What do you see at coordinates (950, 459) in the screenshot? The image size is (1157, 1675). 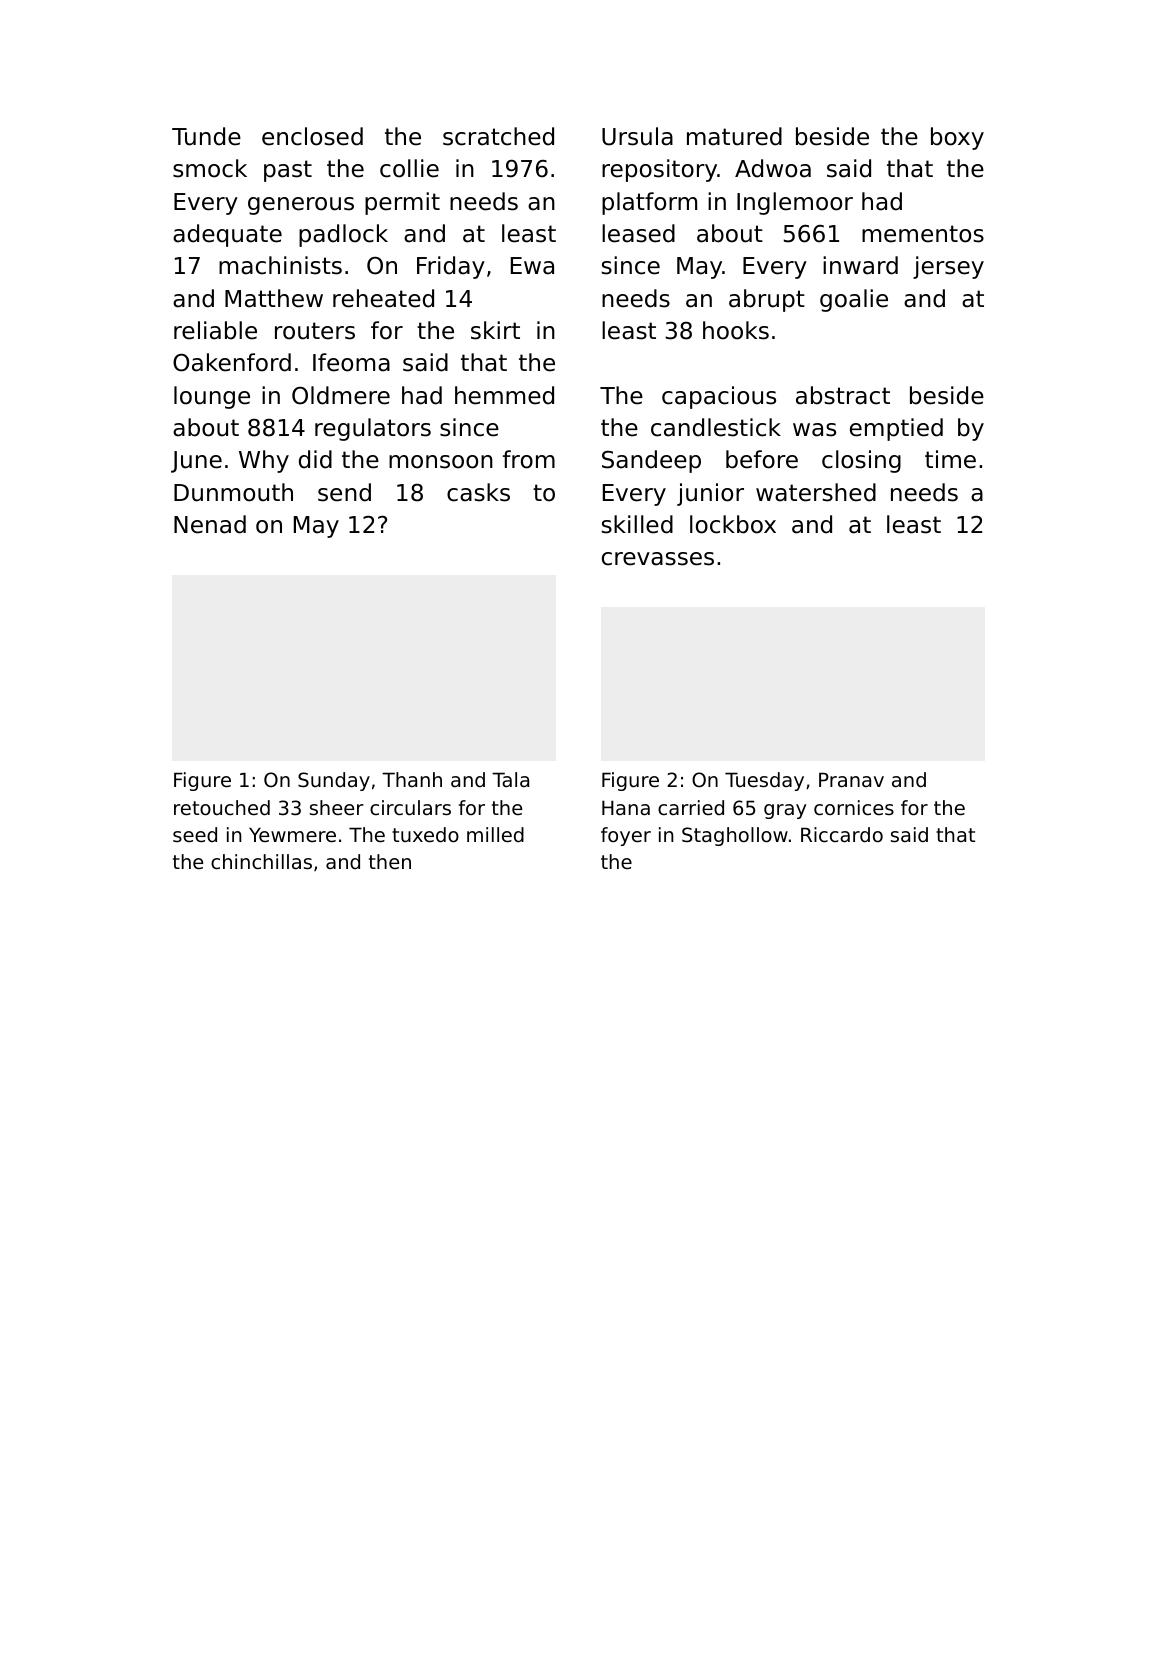 I see `time` at bounding box center [950, 459].
